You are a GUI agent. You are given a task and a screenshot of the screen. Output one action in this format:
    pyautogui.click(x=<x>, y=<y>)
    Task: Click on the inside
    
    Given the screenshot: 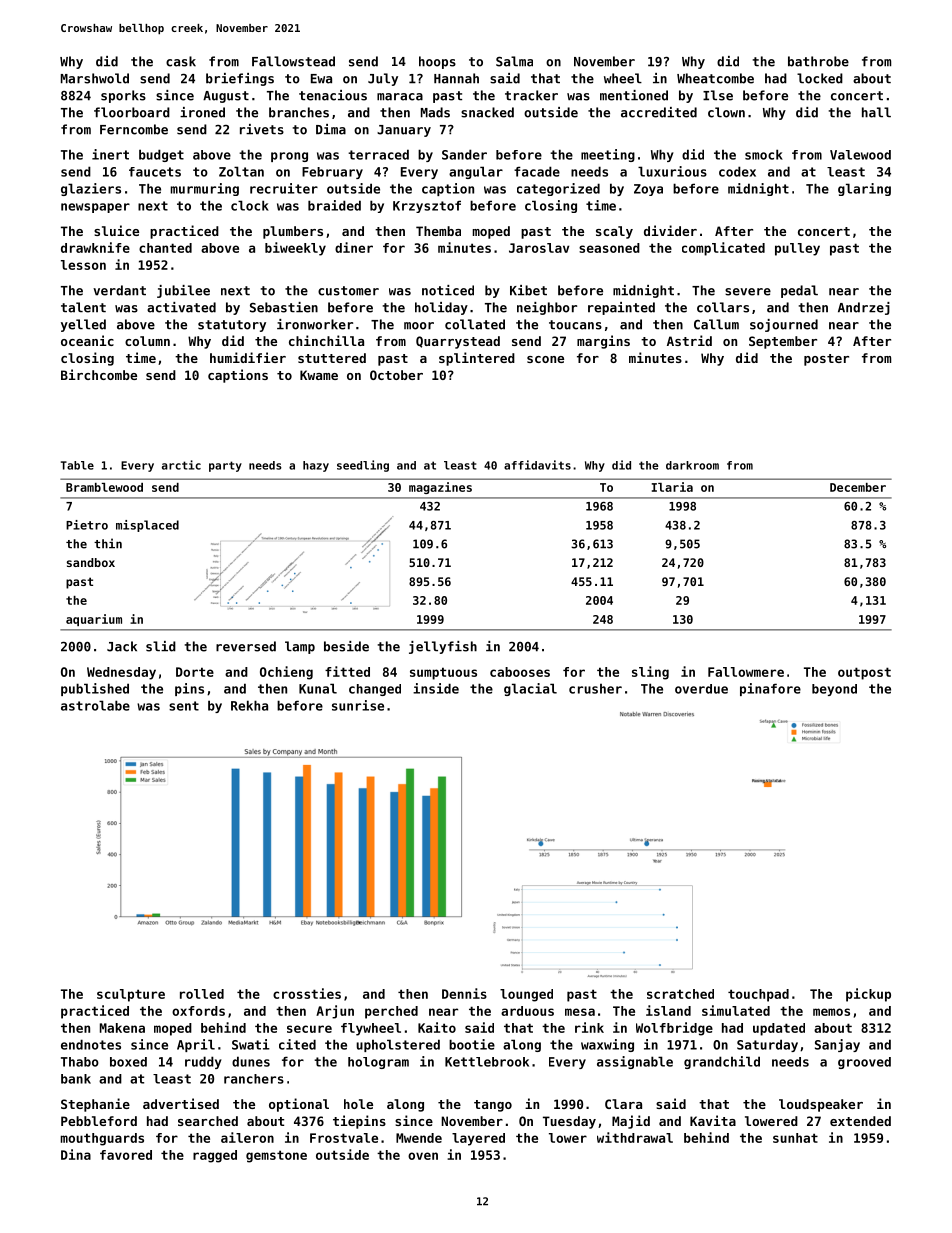 What is the action you would take?
    pyautogui.click(x=436, y=688)
